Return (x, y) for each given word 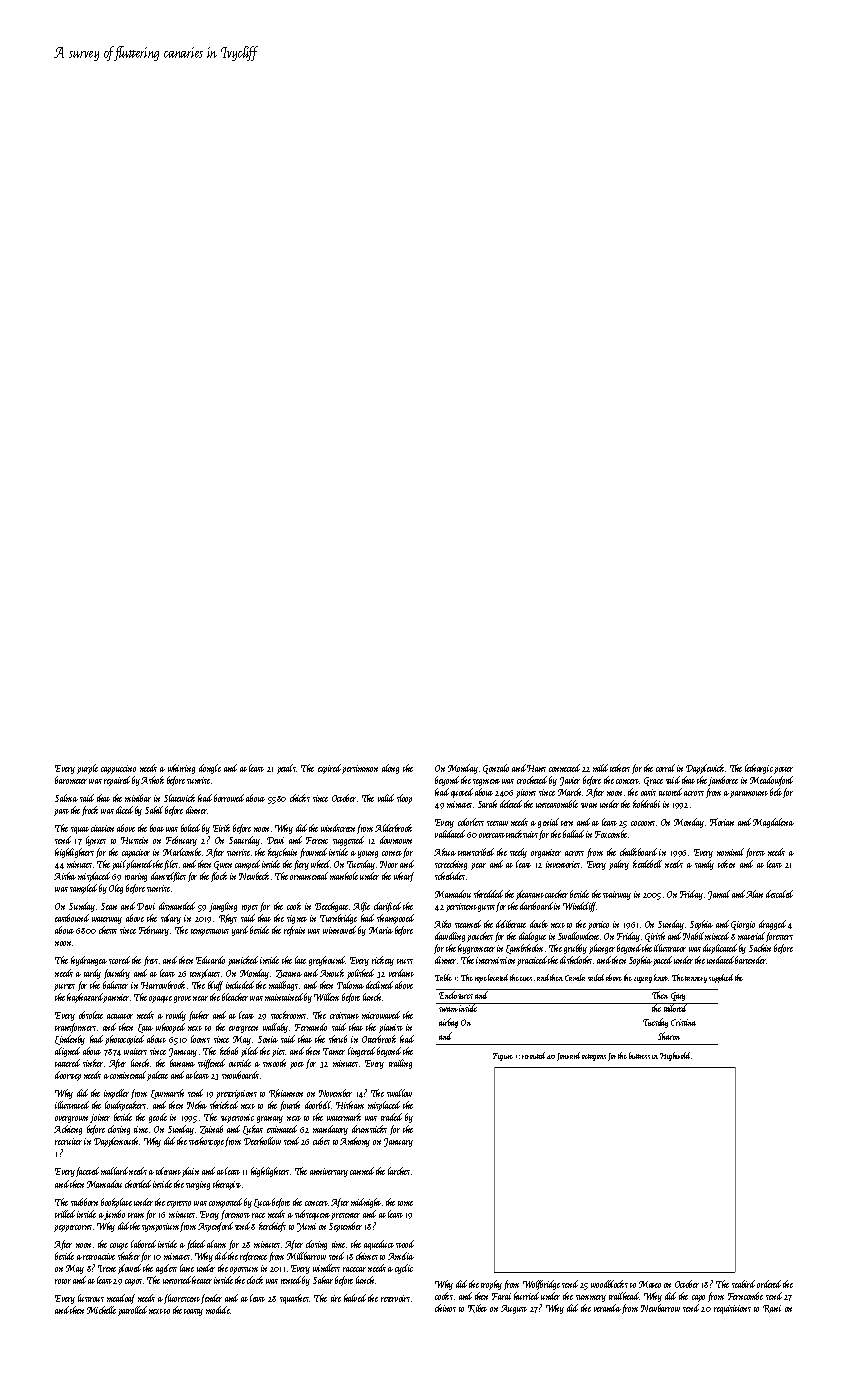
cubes (321, 1141)
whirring (181, 769)
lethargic (759, 769)
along (390, 769)
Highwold (675, 1056)
